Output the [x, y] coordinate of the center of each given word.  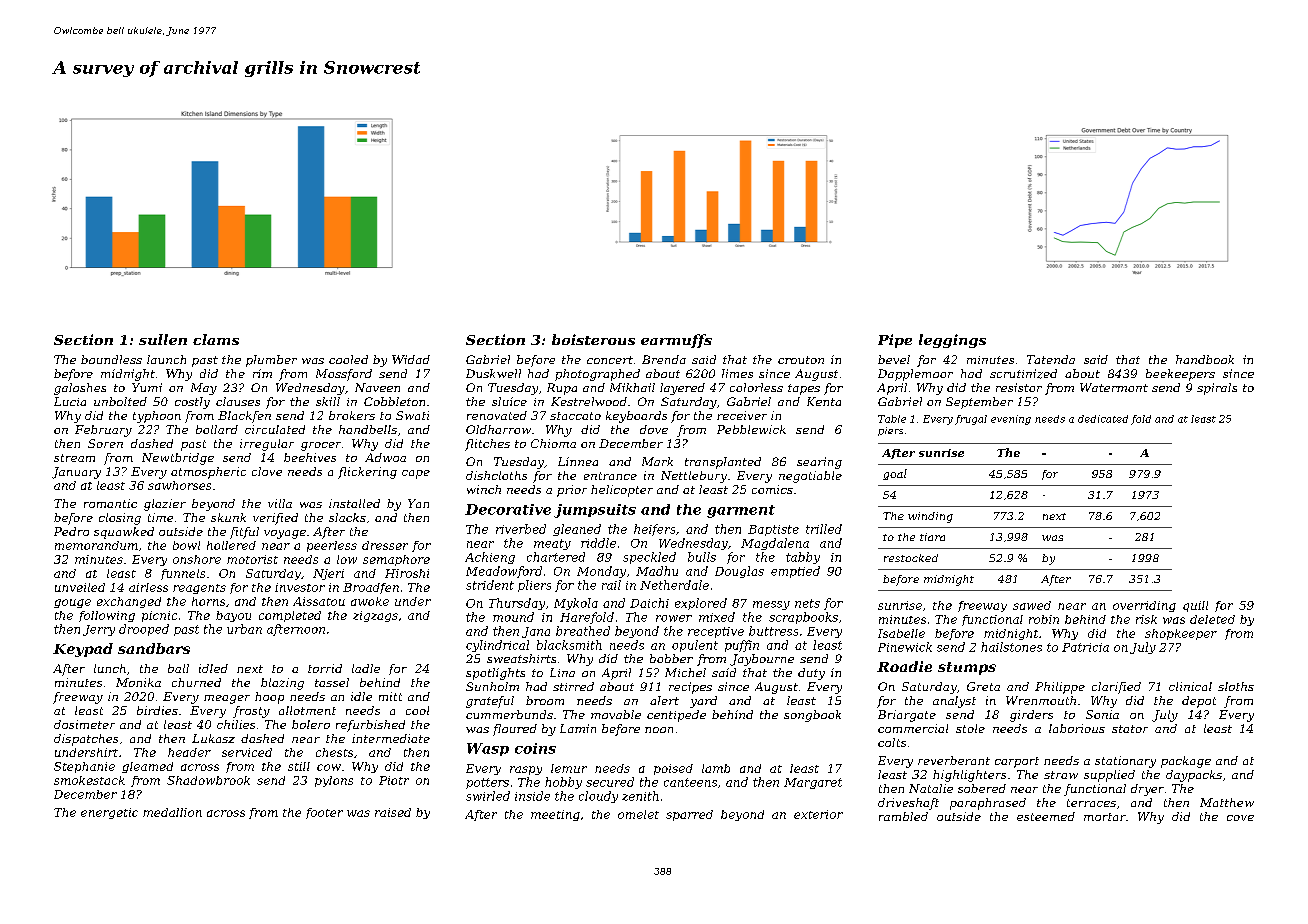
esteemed [1046, 816]
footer [324, 813]
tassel [332, 682]
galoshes [80, 389]
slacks [347, 517]
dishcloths [496, 475]
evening [1011, 420]
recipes [690, 688]
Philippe [1060, 688]
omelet [638, 814]
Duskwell [493, 373]
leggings [952, 341]
